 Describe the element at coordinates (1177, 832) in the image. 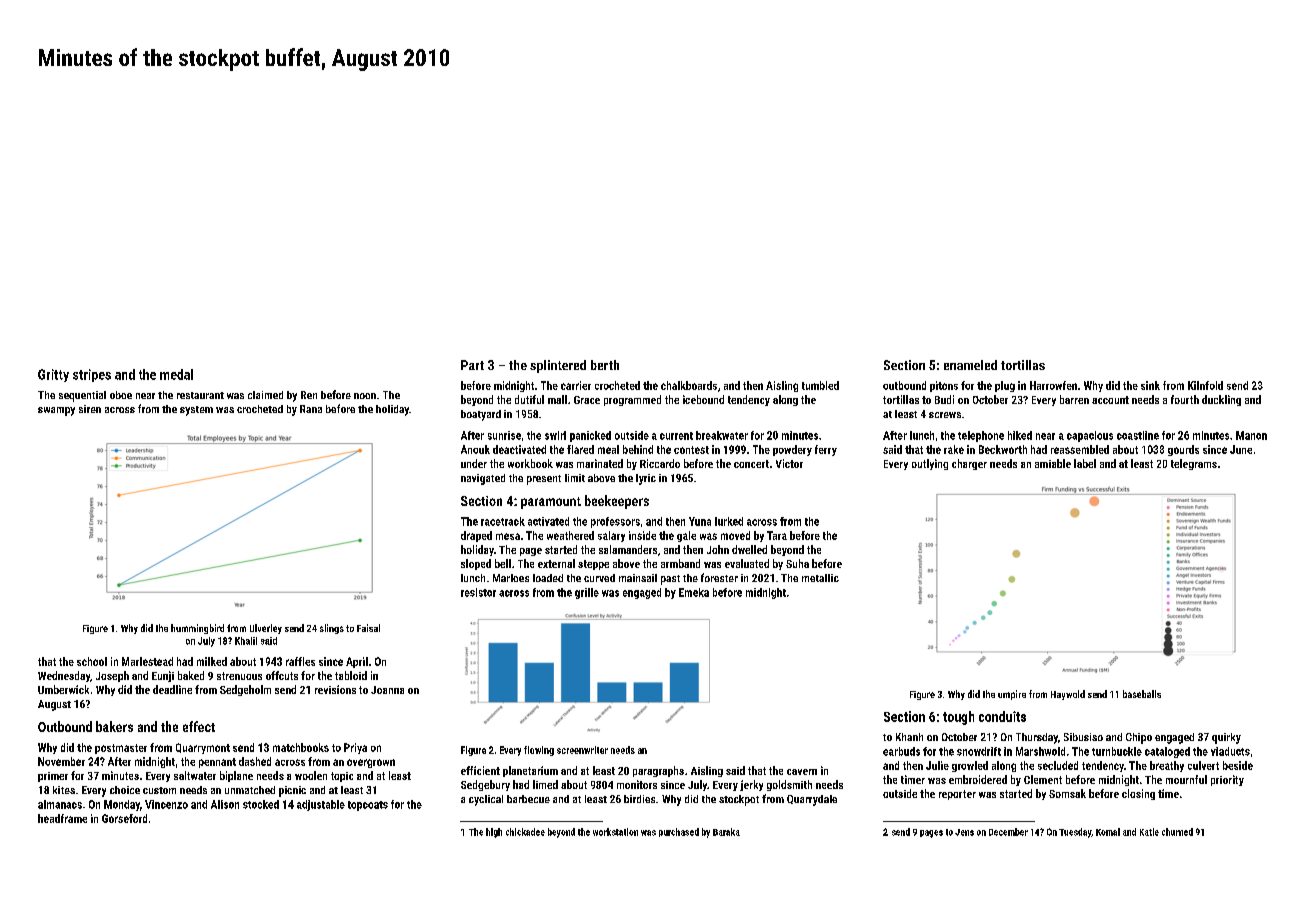

I see `churned` at that location.
